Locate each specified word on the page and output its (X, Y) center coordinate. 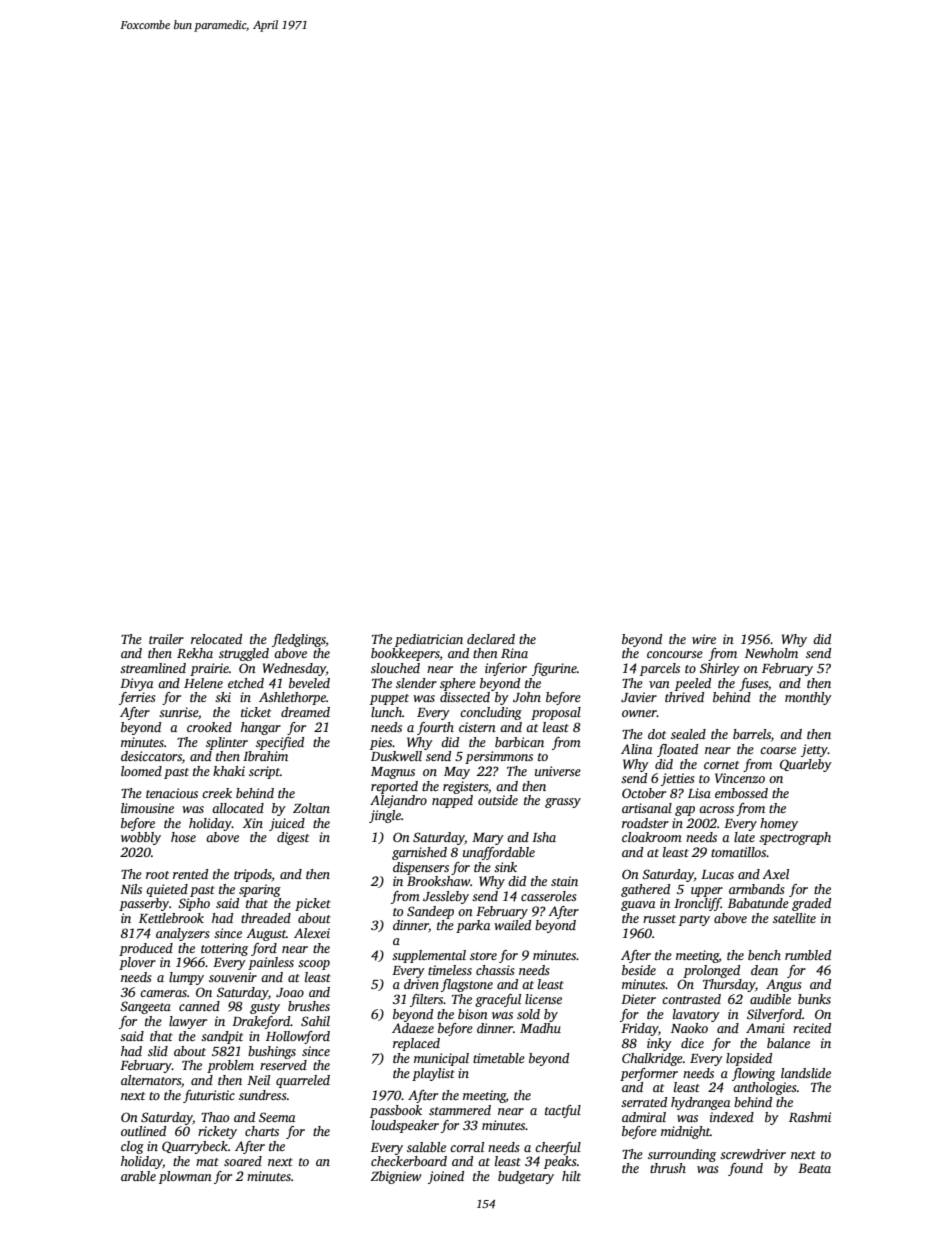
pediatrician (429, 640)
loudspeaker (405, 1126)
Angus (784, 985)
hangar (261, 728)
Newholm (771, 653)
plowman (185, 1177)
